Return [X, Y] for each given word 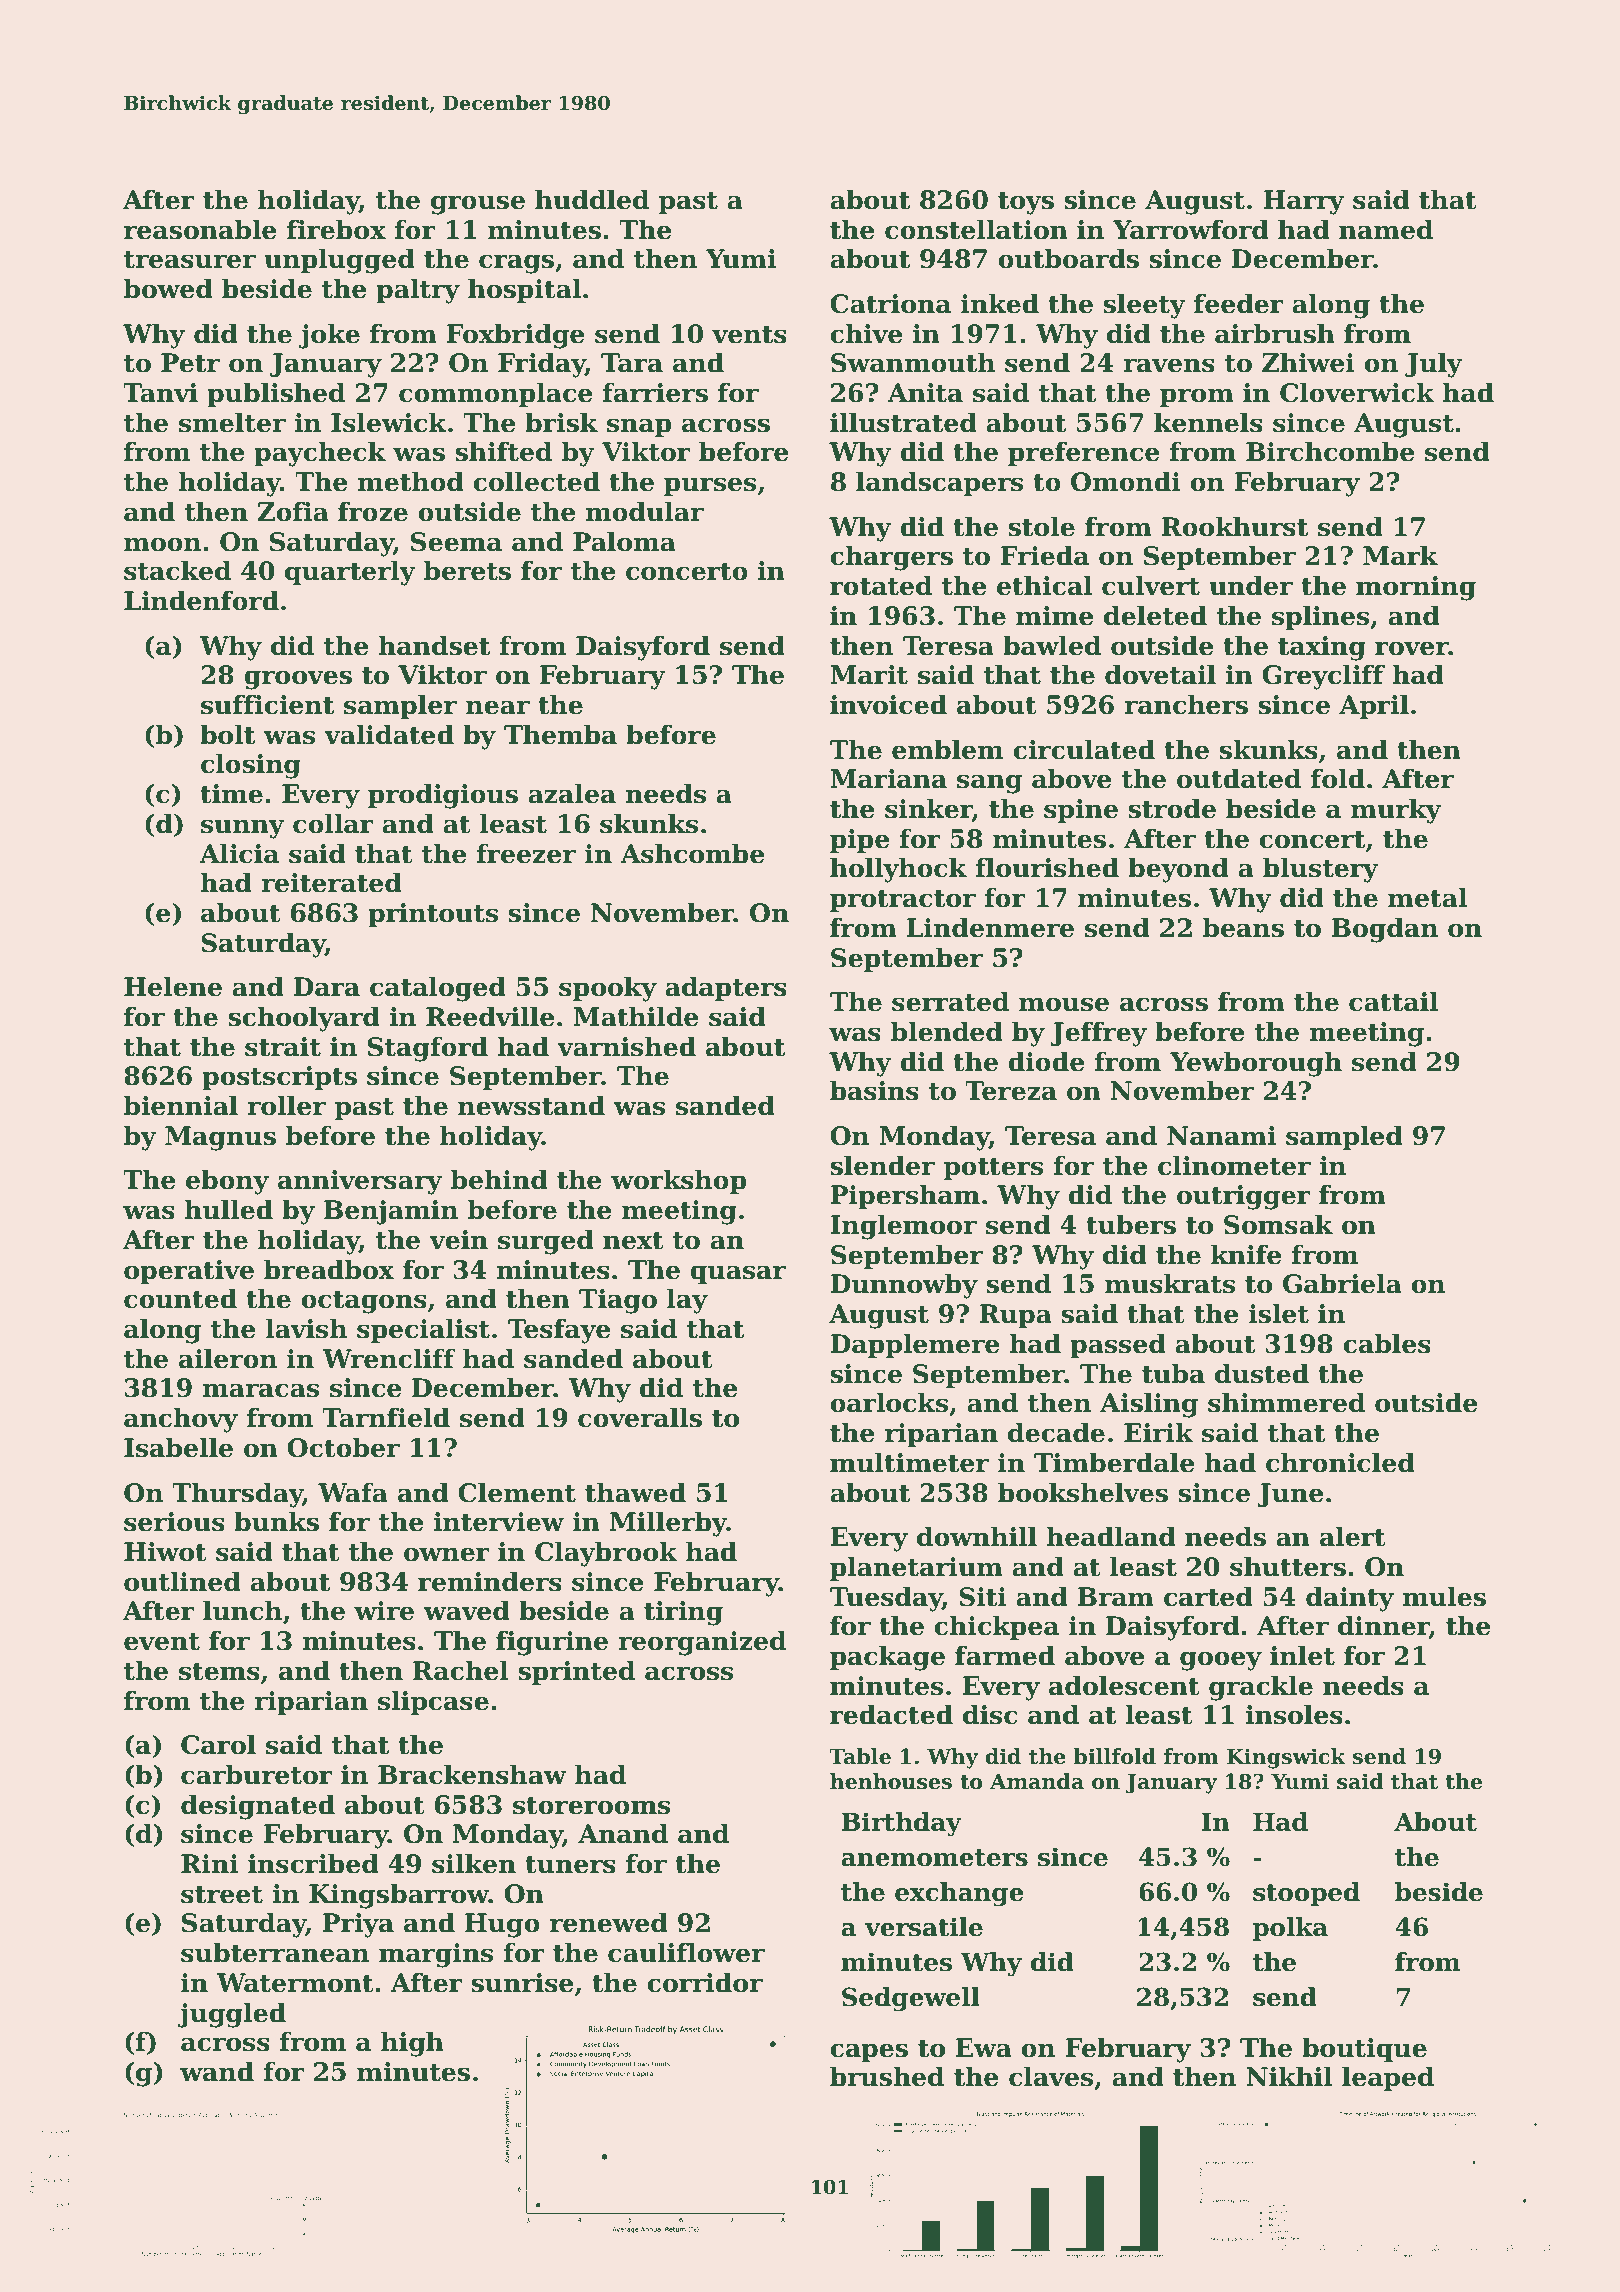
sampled [1344, 1137]
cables [1387, 1343]
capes [869, 2052]
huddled [592, 199]
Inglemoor [903, 1227]
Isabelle [178, 1447]
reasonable [200, 229]
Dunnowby [904, 1286]
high [412, 2044]
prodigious [443, 796]
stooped [1306, 1894]
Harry [1304, 202]
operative [189, 1272]
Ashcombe [692, 853]
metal [1427, 897]
